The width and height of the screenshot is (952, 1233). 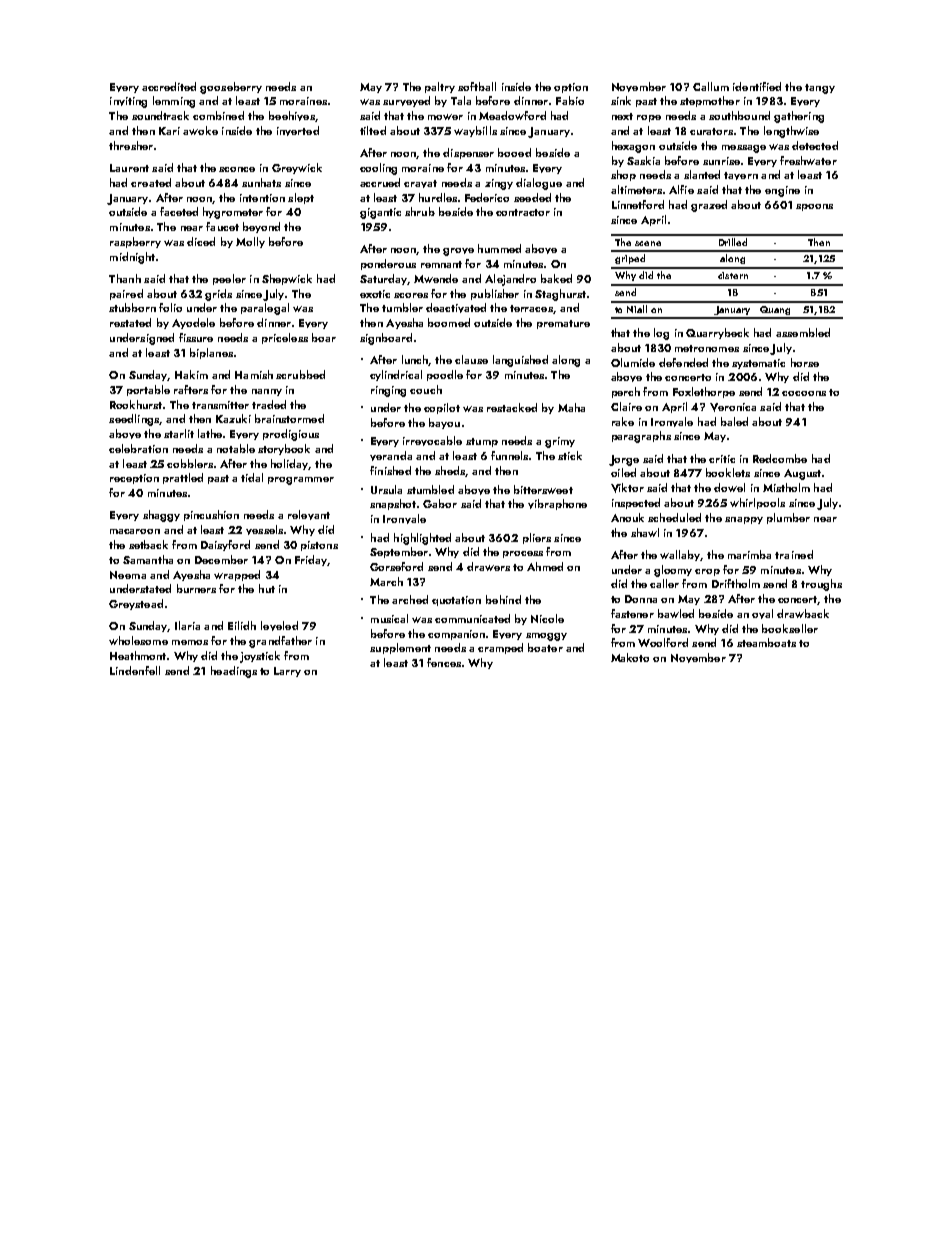 What do you see at coordinates (441, 264) in the screenshot?
I see `remnant` at bounding box center [441, 264].
